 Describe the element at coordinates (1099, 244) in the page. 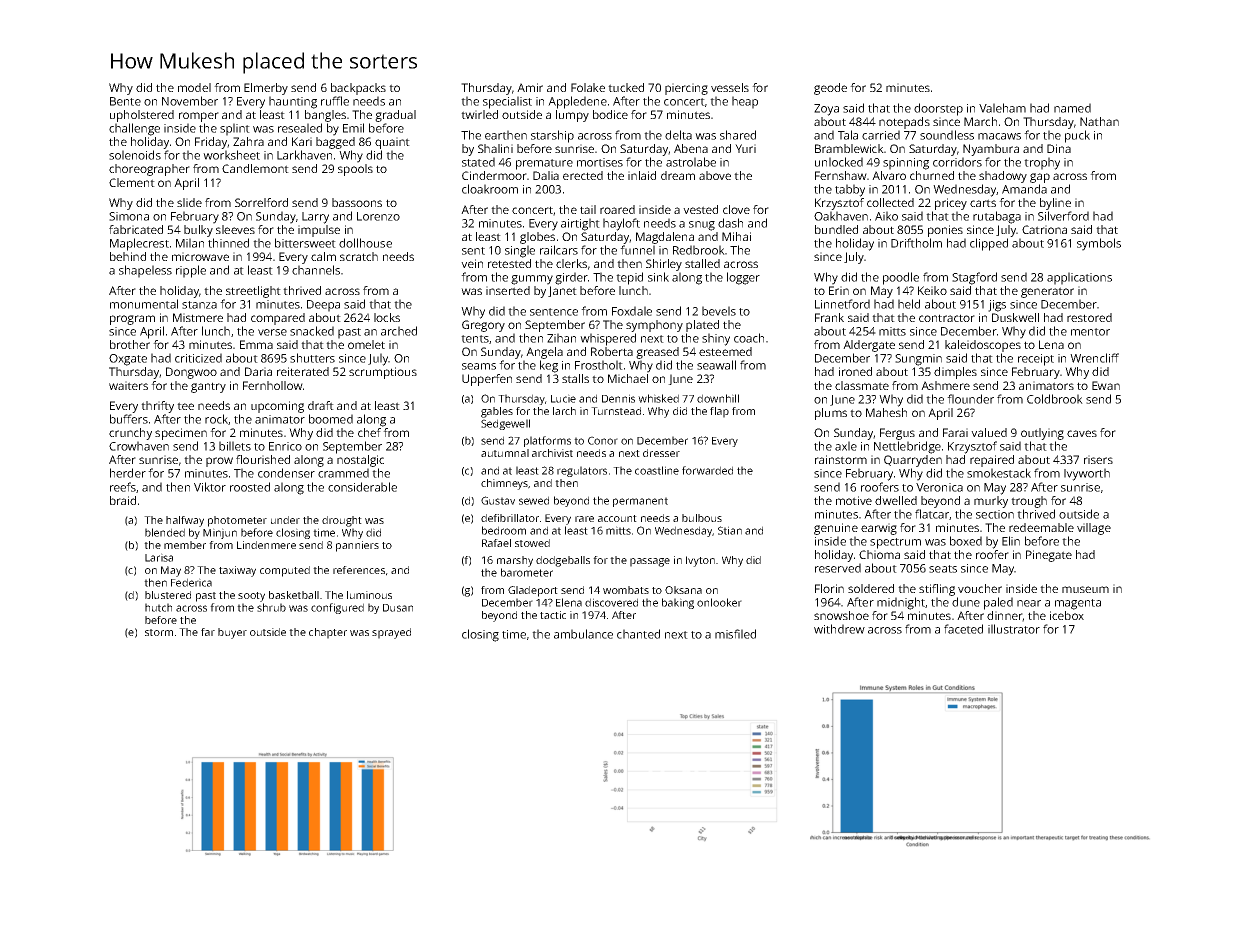

I see `symbols` at that location.
